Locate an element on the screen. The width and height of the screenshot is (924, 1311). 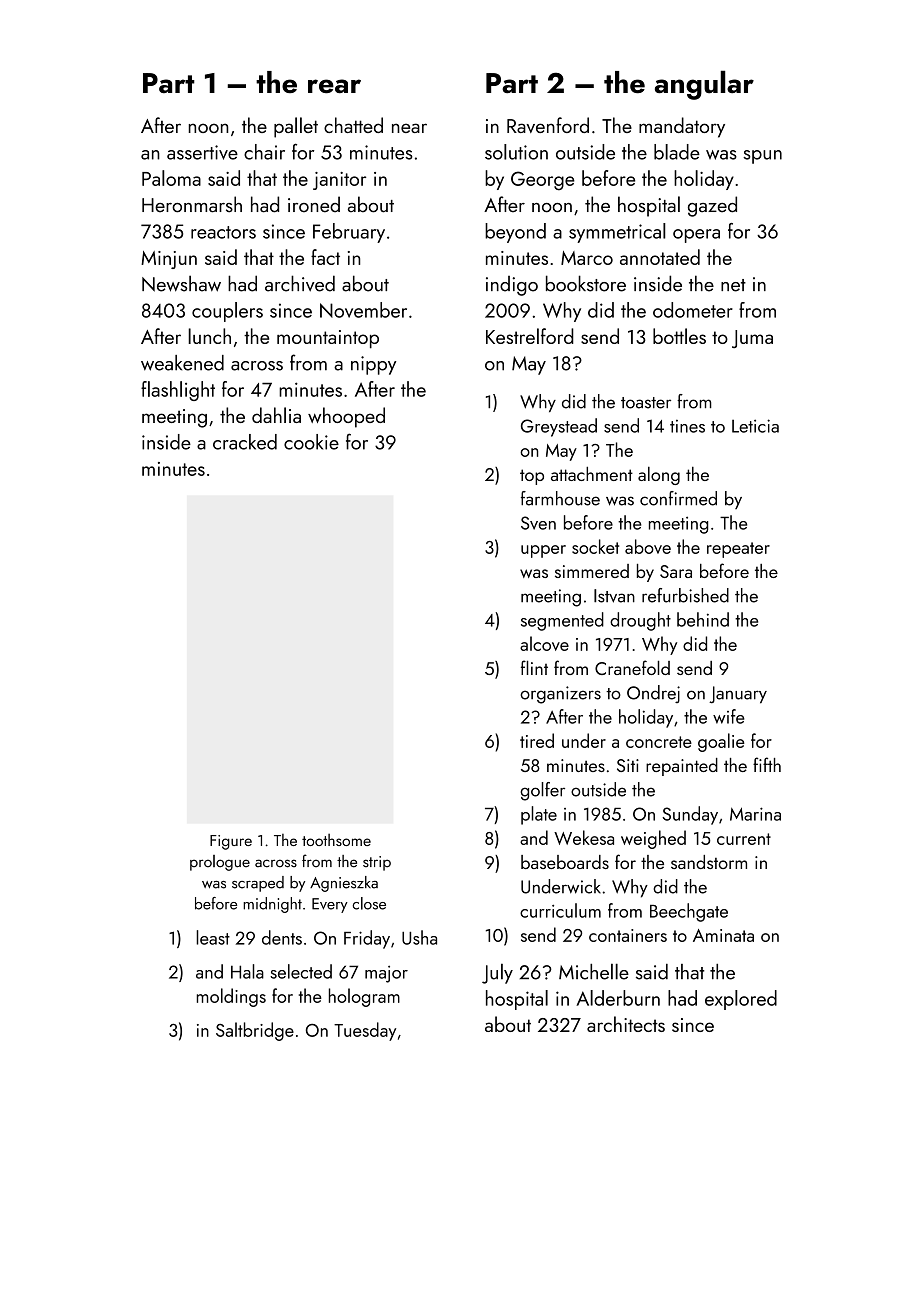
angular is located at coordinates (704, 85).
